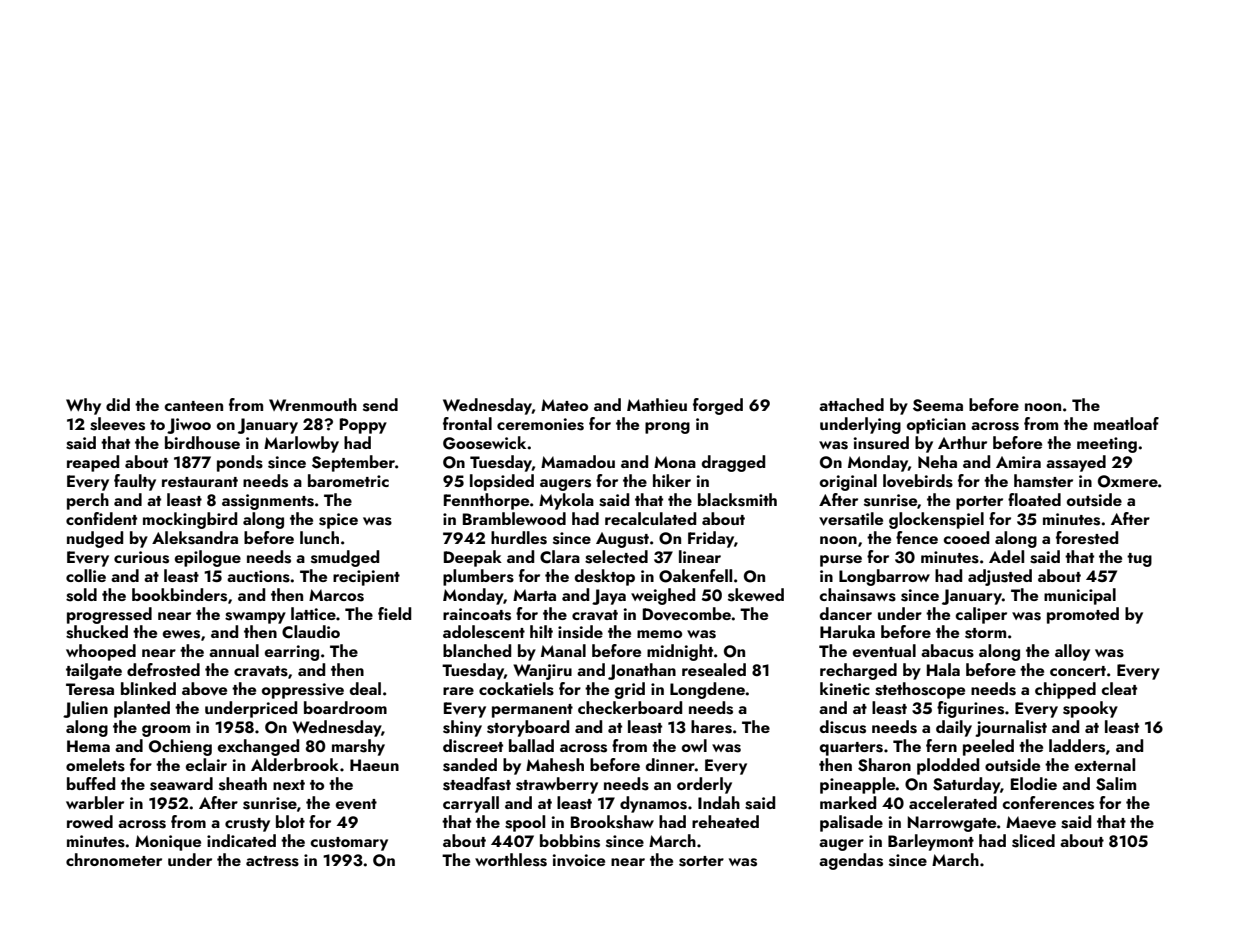 This screenshot has width=1233, height=952. Describe the element at coordinates (657, 404) in the screenshot. I see `Mathieu` at that location.
